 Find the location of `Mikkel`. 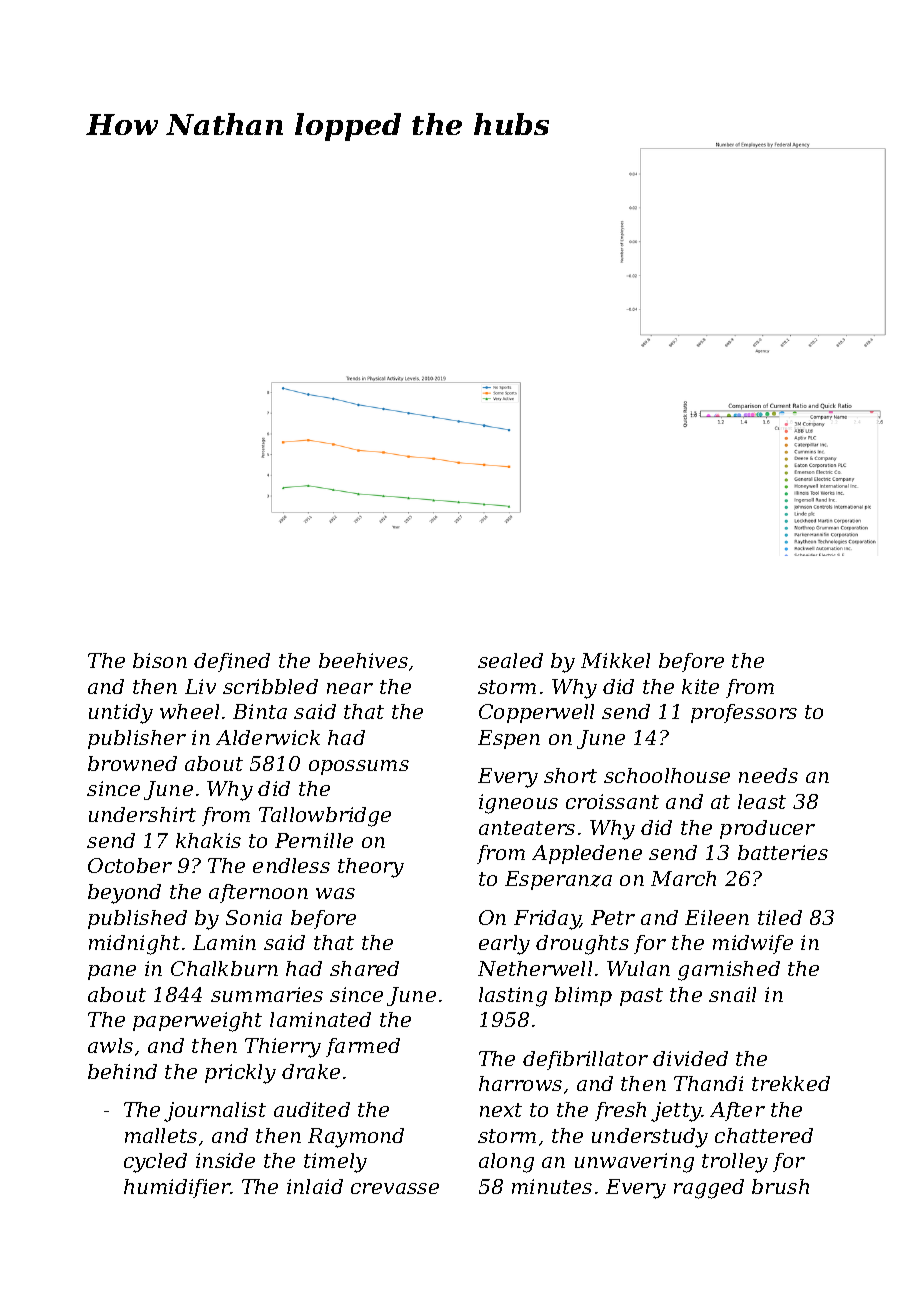

Mikkel is located at coordinates (615, 660).
